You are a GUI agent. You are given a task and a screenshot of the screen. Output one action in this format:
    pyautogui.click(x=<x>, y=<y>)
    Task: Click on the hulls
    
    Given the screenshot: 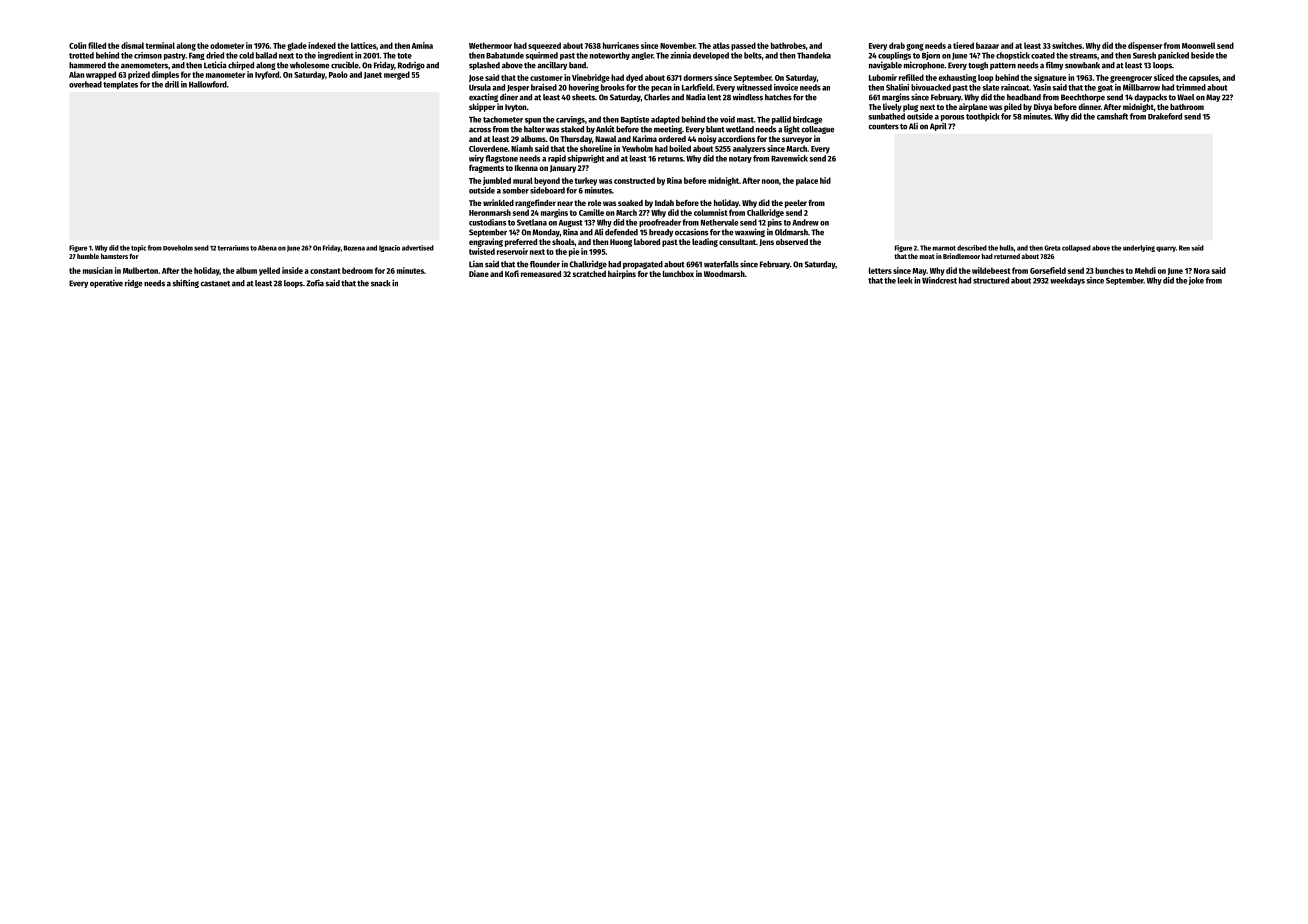 What is the action you would take?
    pyautogui.click(x=1007, y=248)
